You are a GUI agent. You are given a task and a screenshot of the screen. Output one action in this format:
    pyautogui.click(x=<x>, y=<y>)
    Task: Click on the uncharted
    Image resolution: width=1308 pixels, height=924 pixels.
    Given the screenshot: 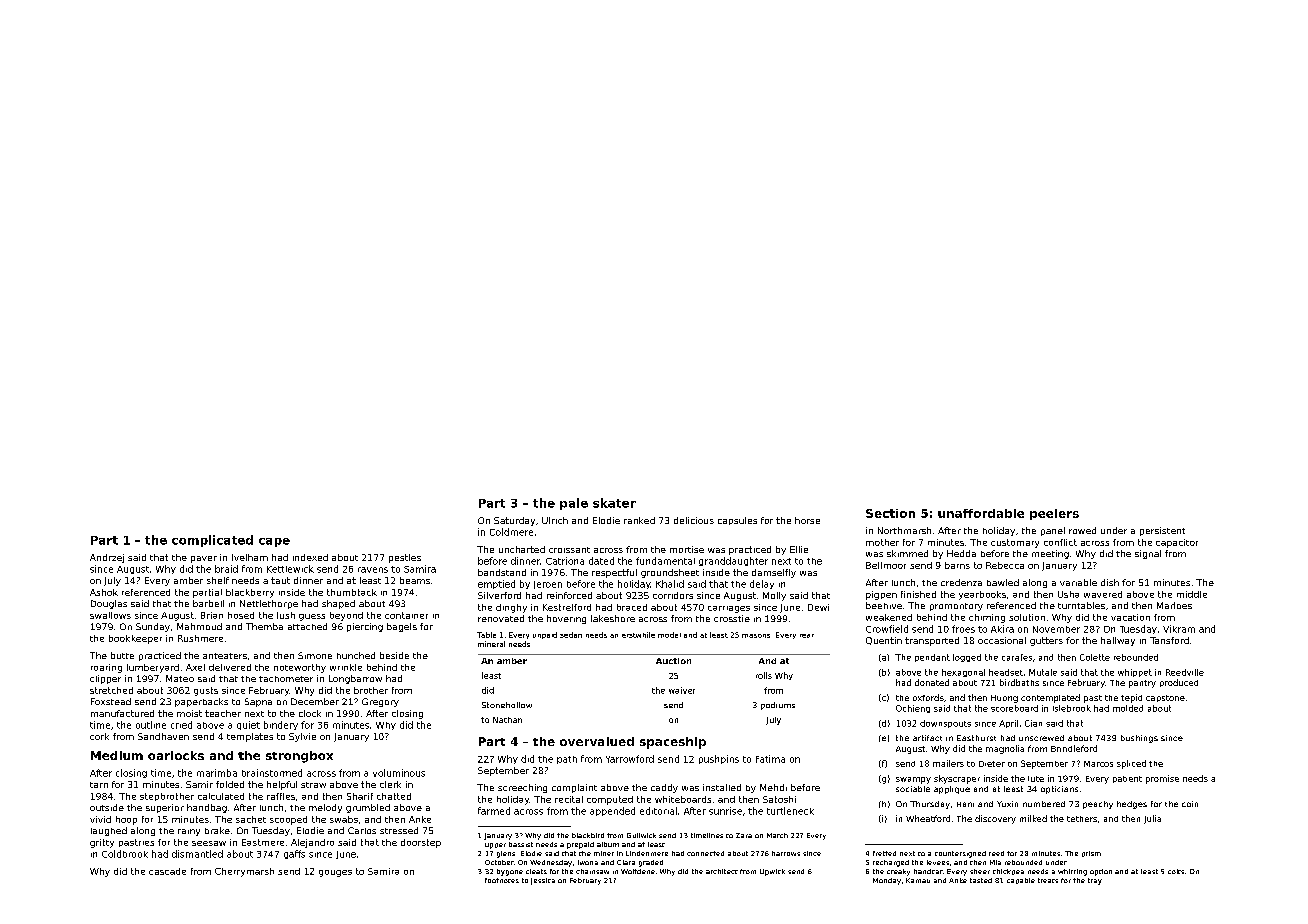 What is the action you would take?
    pyautogui.click(x=522, y=549)
